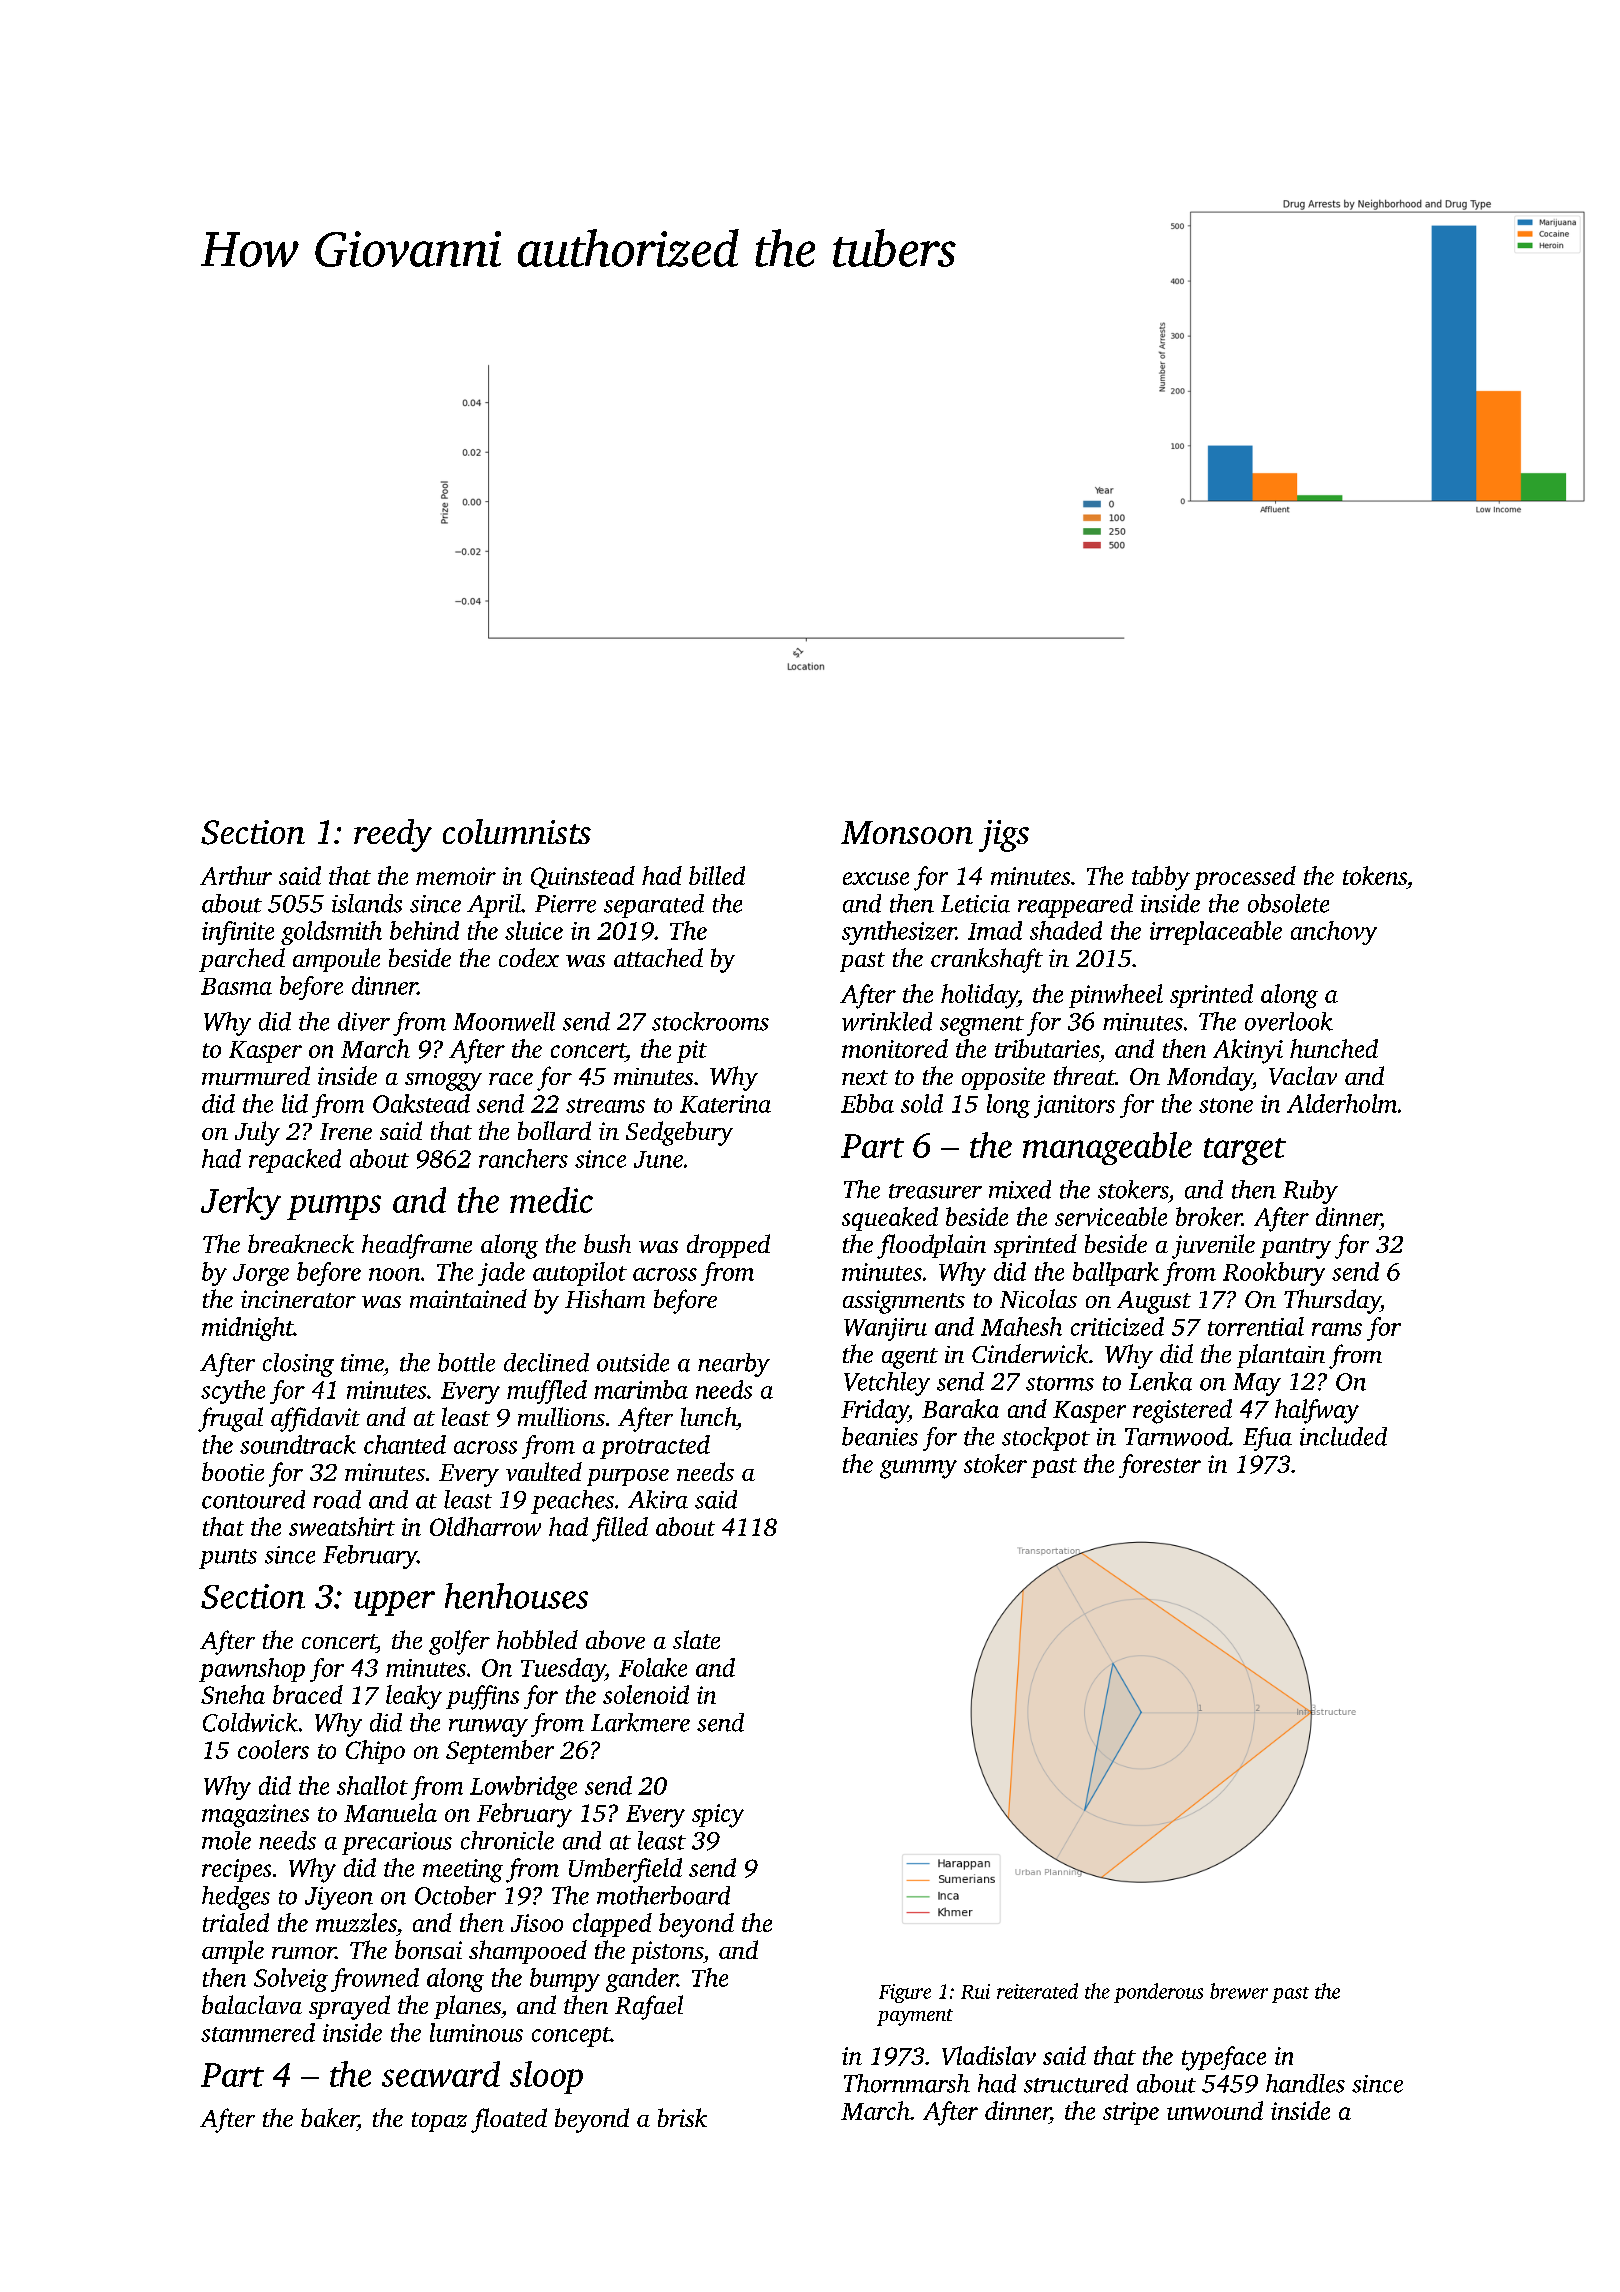  Describe the element at coordinates (466, 1362) in the screenshot. I see `bottle` at that location.
